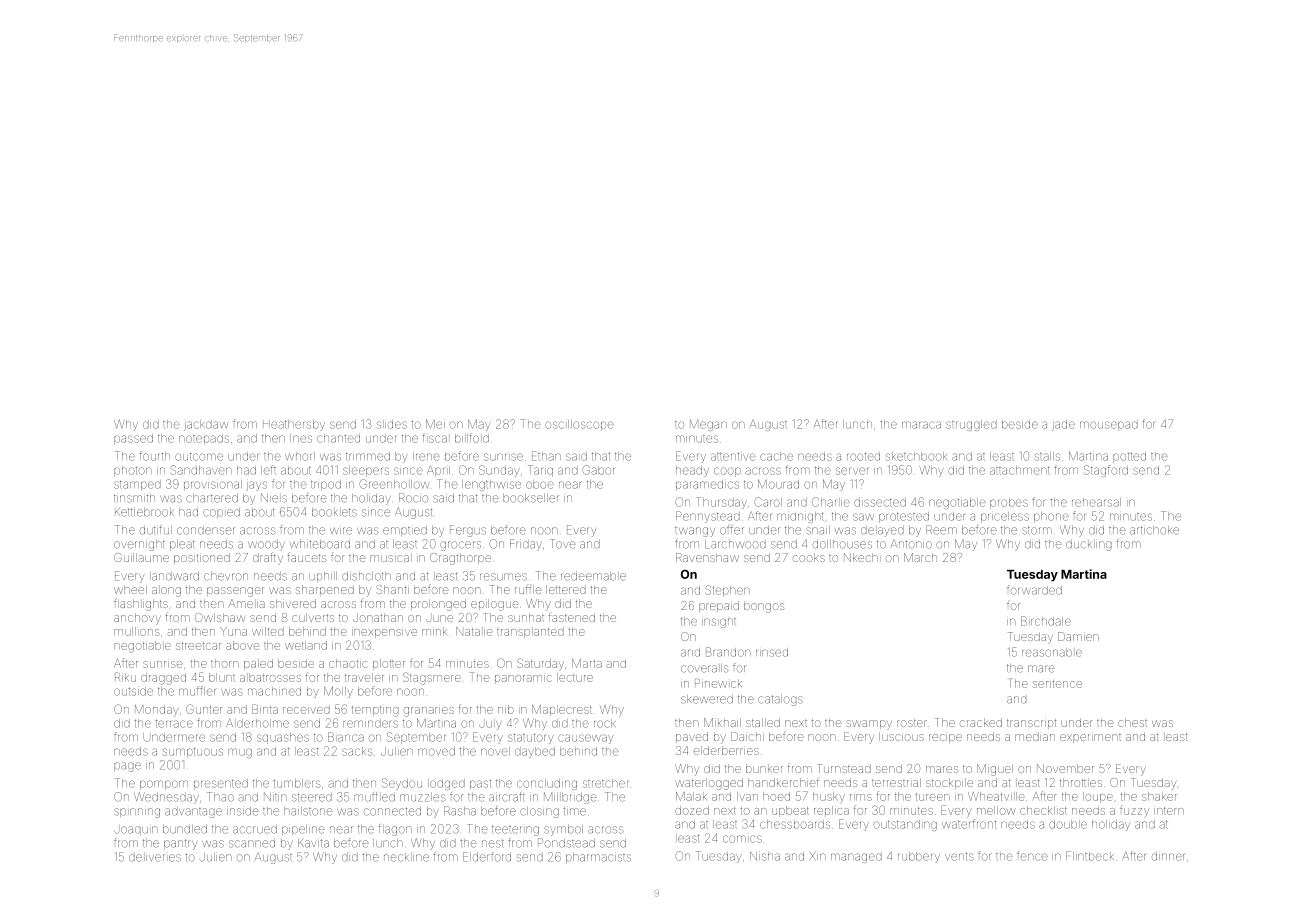 The image size is (1308, 924). Describe the element at coordinates (852, 471) in the page. I see `server` at that location.
